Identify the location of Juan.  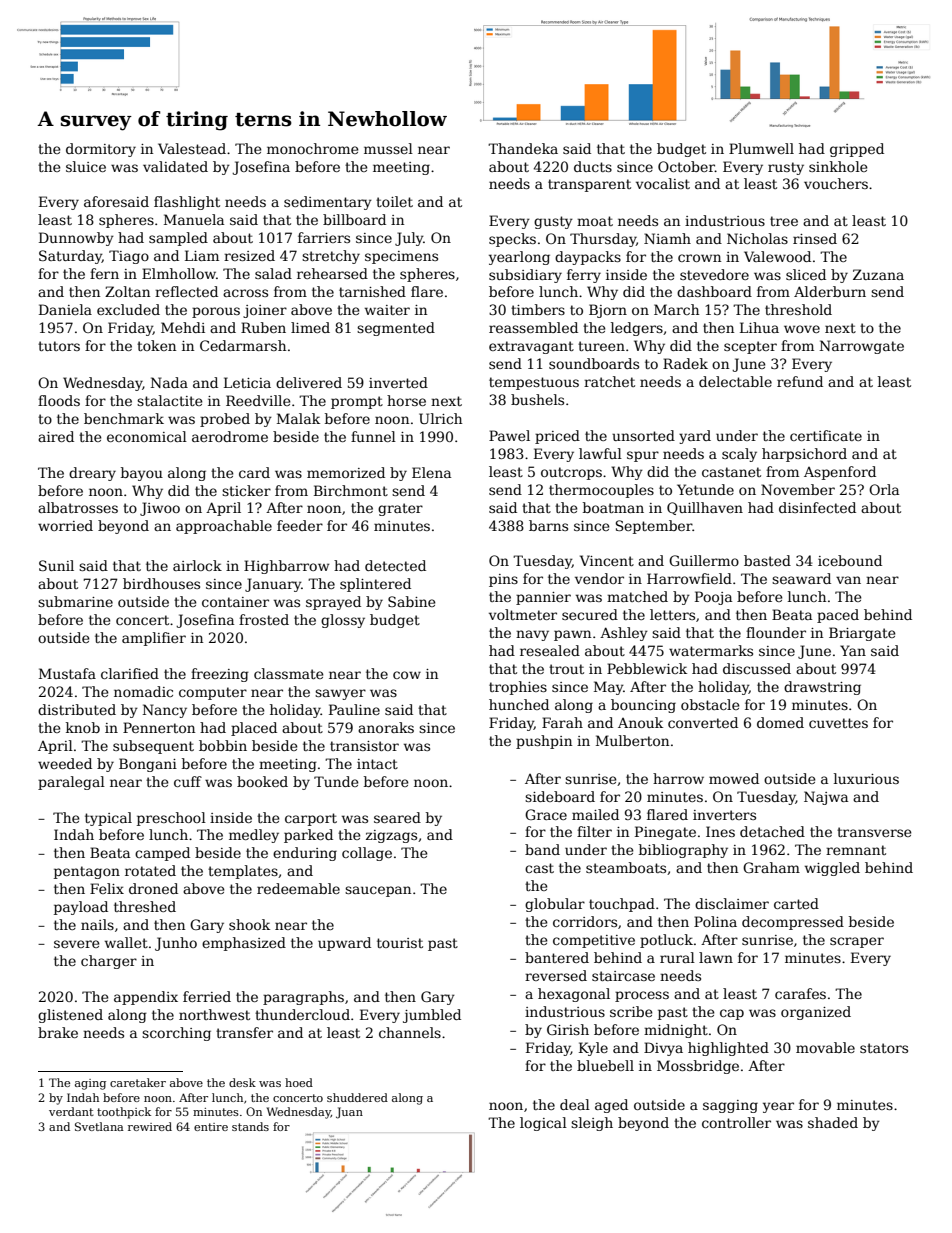
(349, 1113).
